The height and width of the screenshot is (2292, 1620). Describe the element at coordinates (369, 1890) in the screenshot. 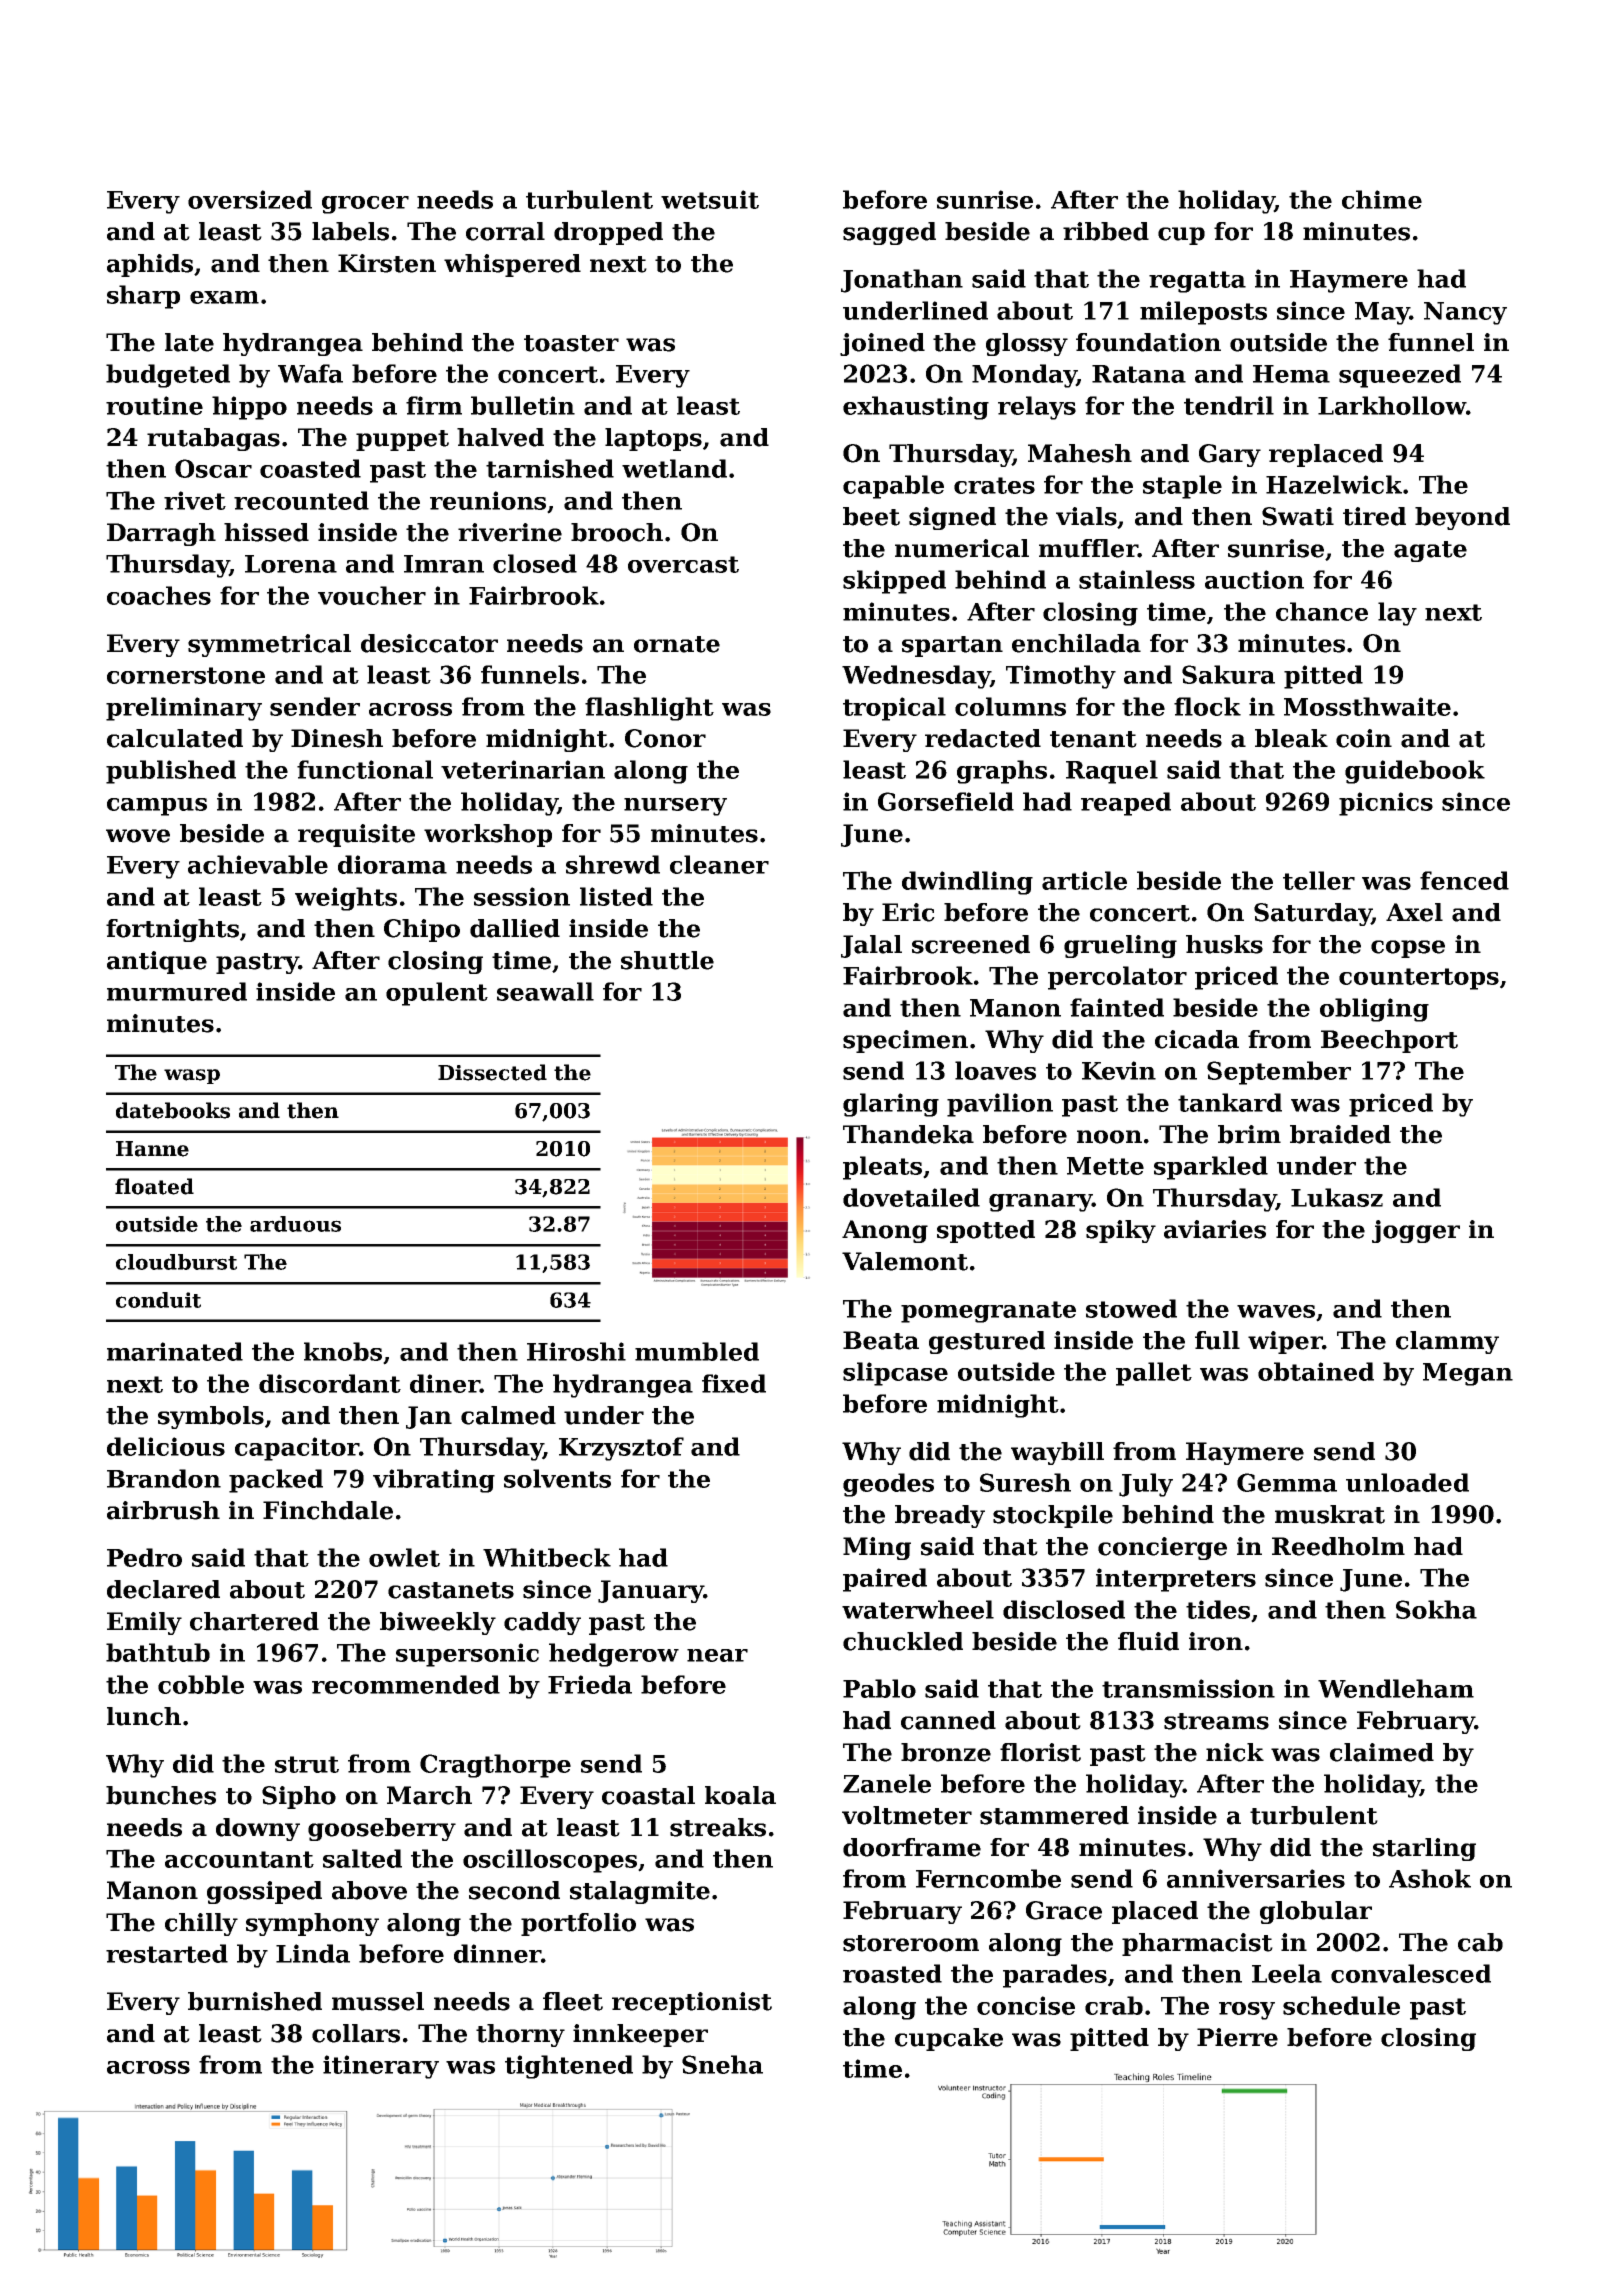

I see `above` at that location.
